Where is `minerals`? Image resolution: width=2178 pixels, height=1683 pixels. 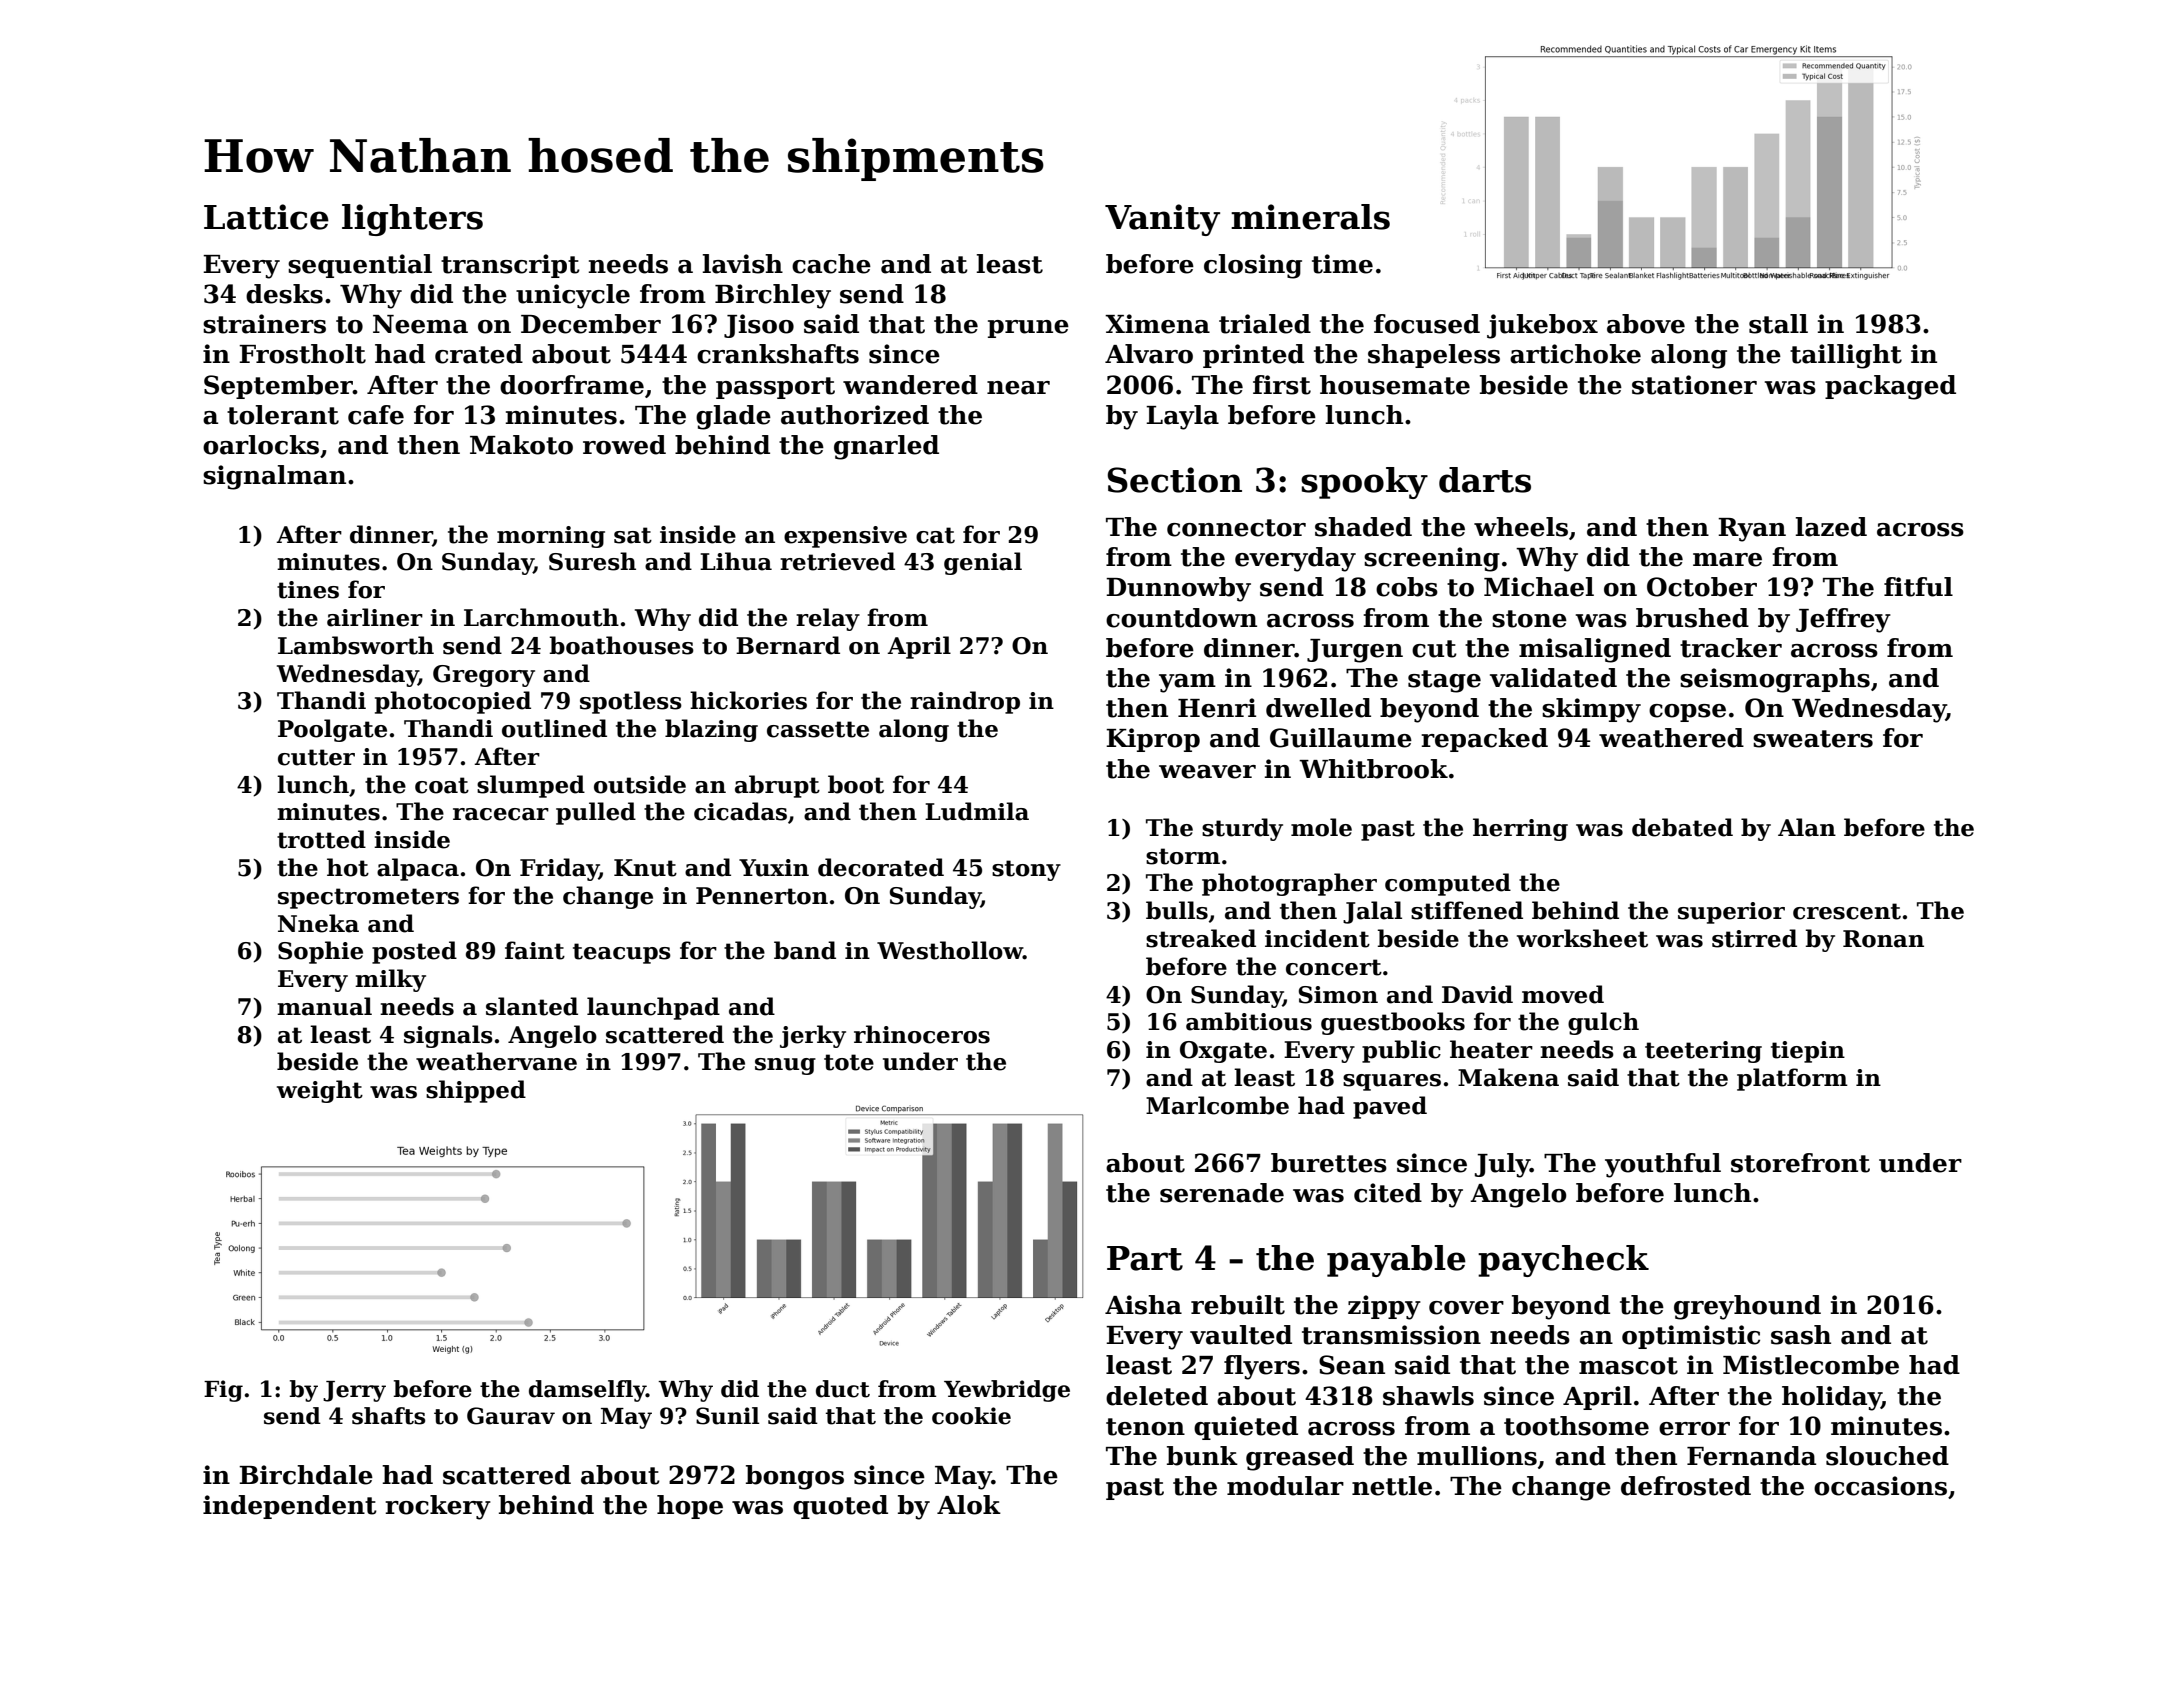
minerals is located at coordinates (1310, 217).
